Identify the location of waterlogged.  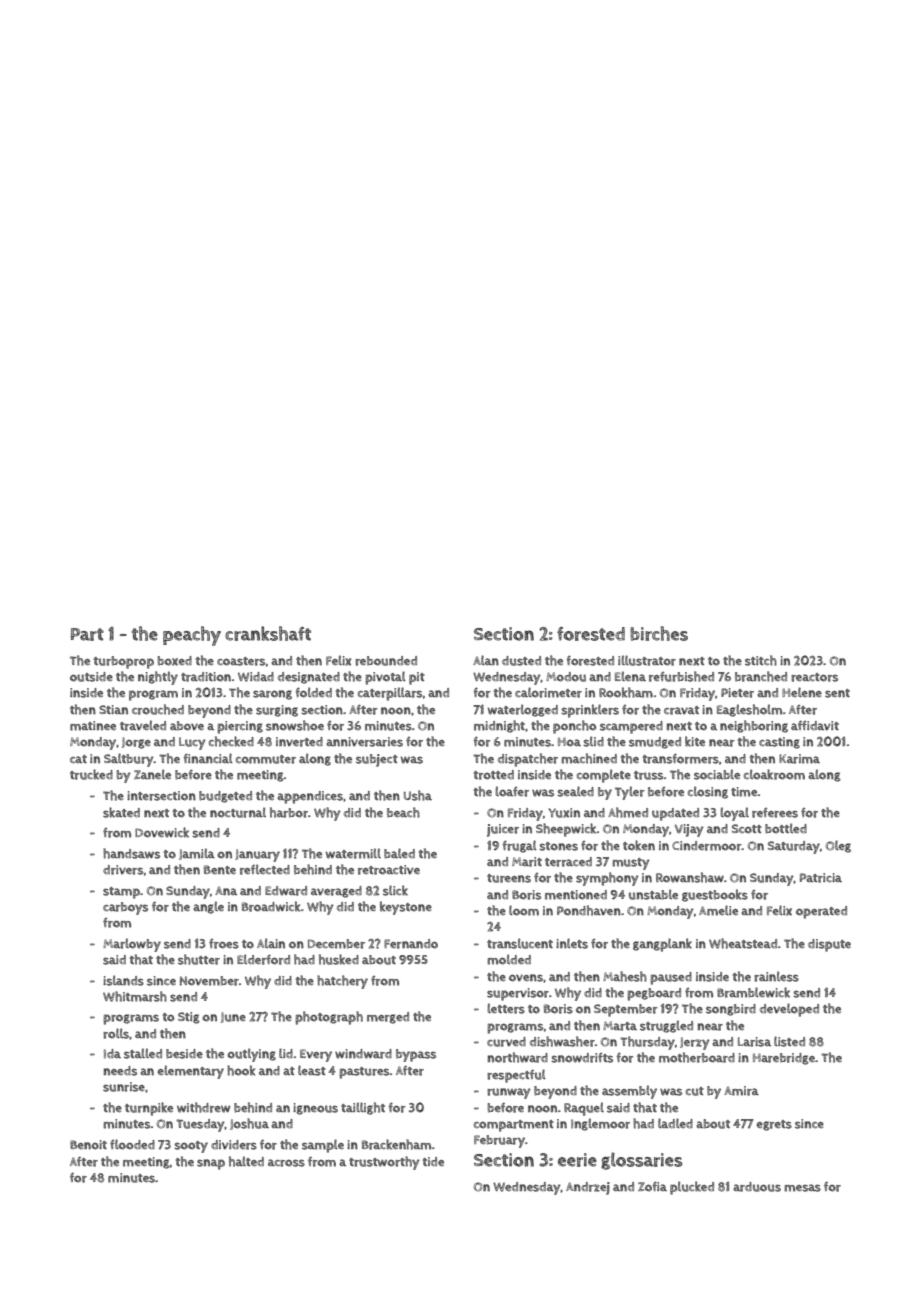
(523, 710).
